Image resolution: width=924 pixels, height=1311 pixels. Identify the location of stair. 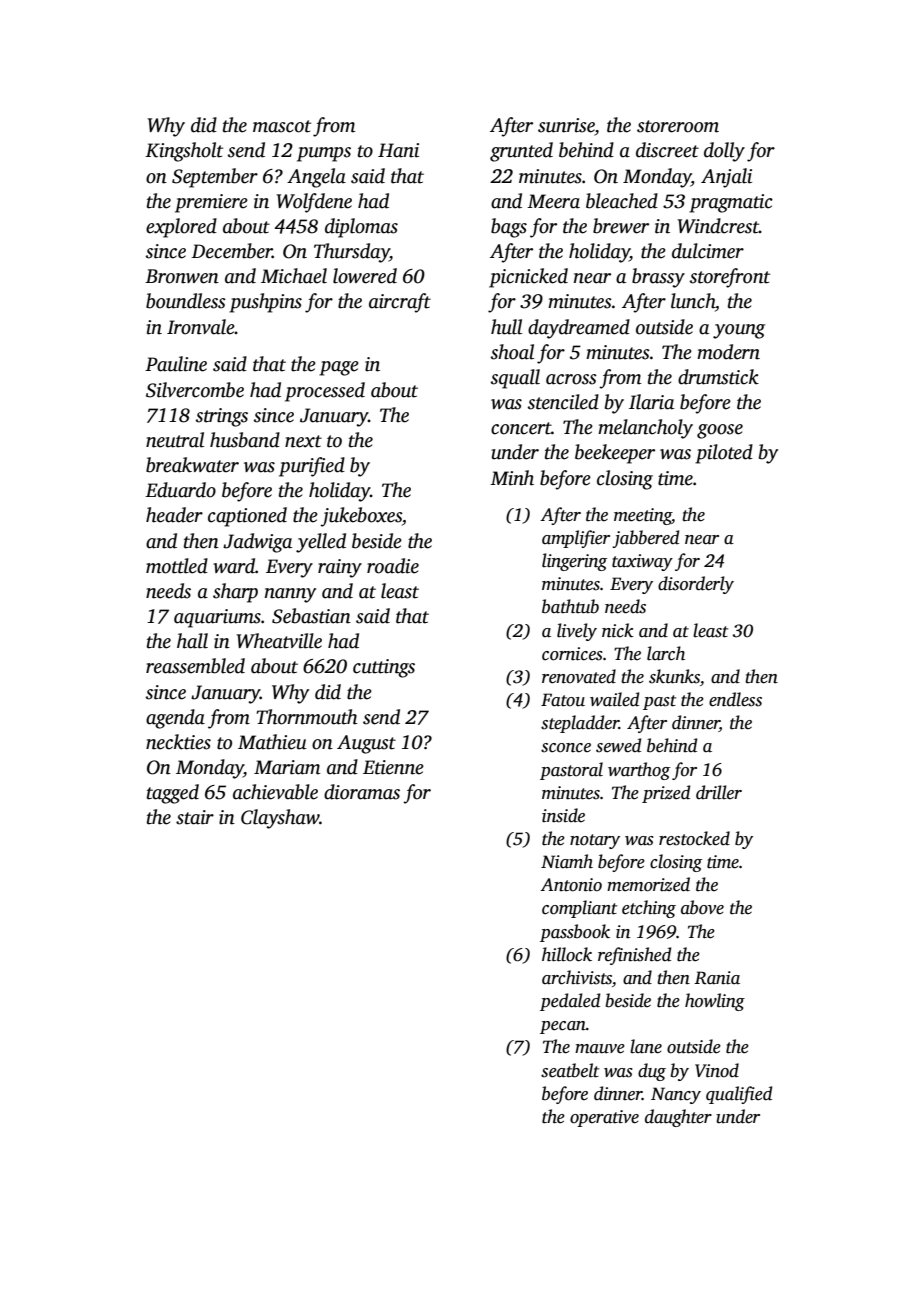
(195, 817).
